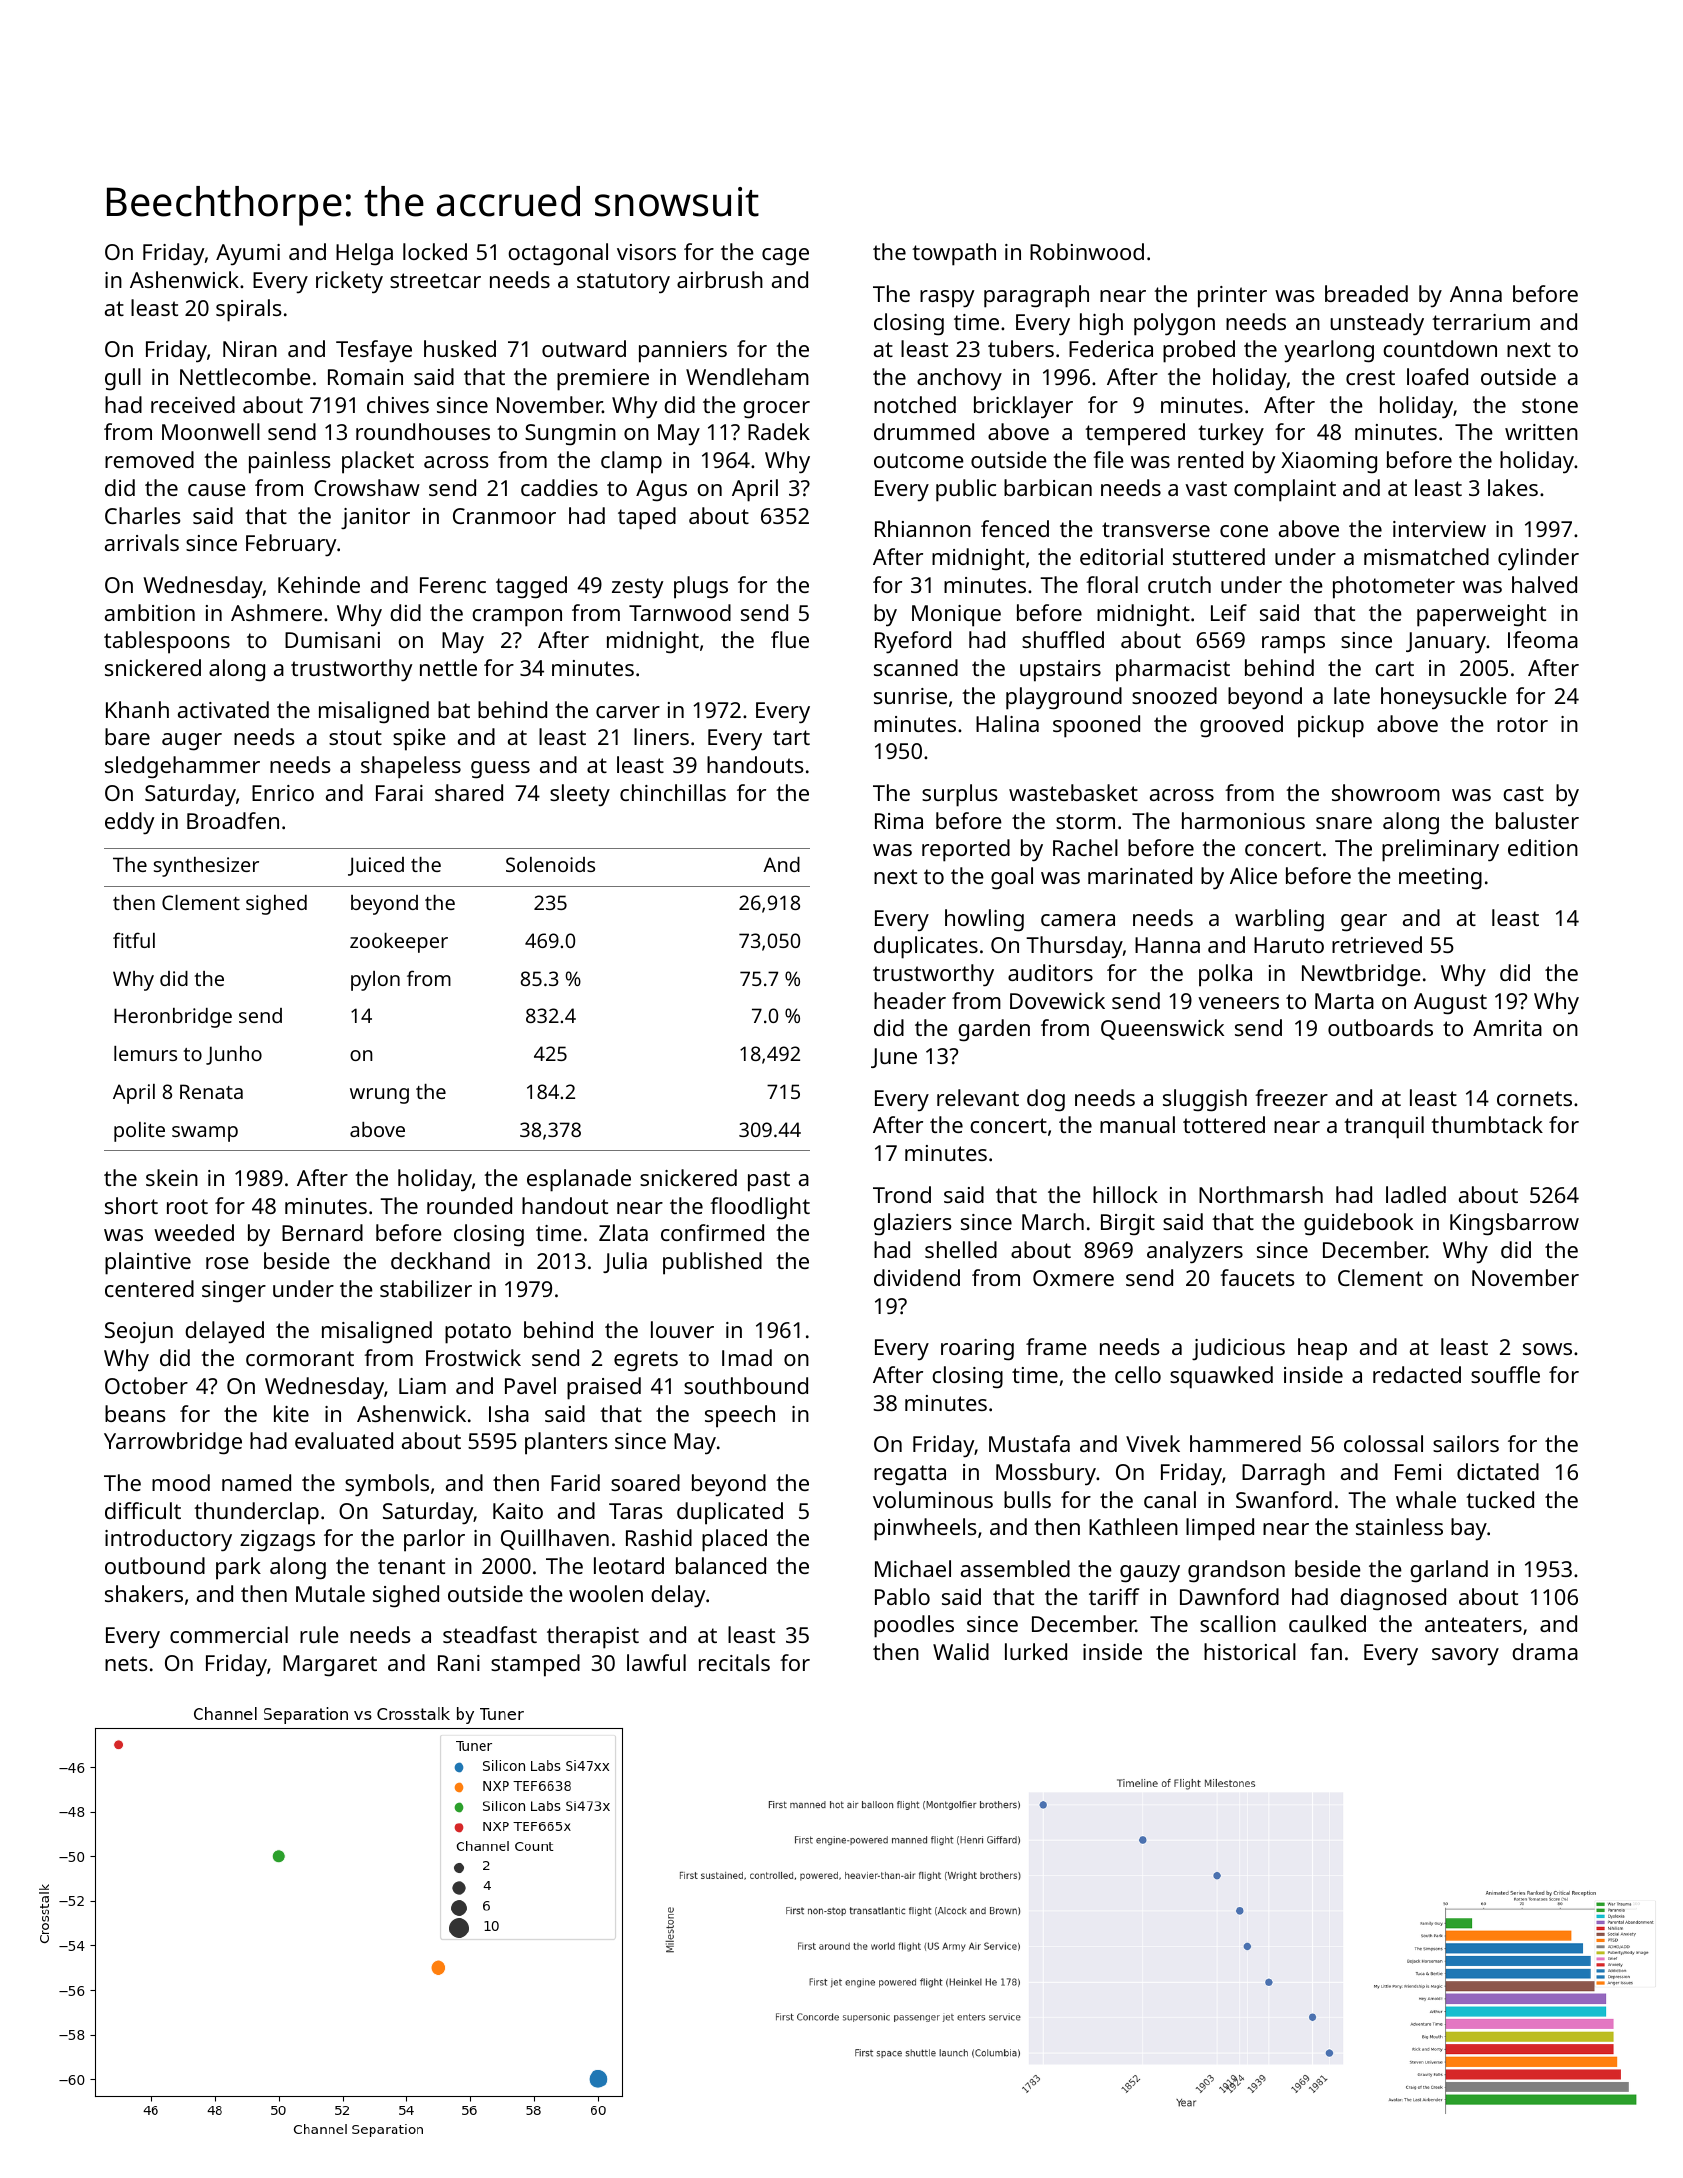 This screenshot has height=2178, width=1683. What do you see at coordinates (173, 1018) in the screenshot?
I see `Heronbridge` at bounding box center [173, 1018].
